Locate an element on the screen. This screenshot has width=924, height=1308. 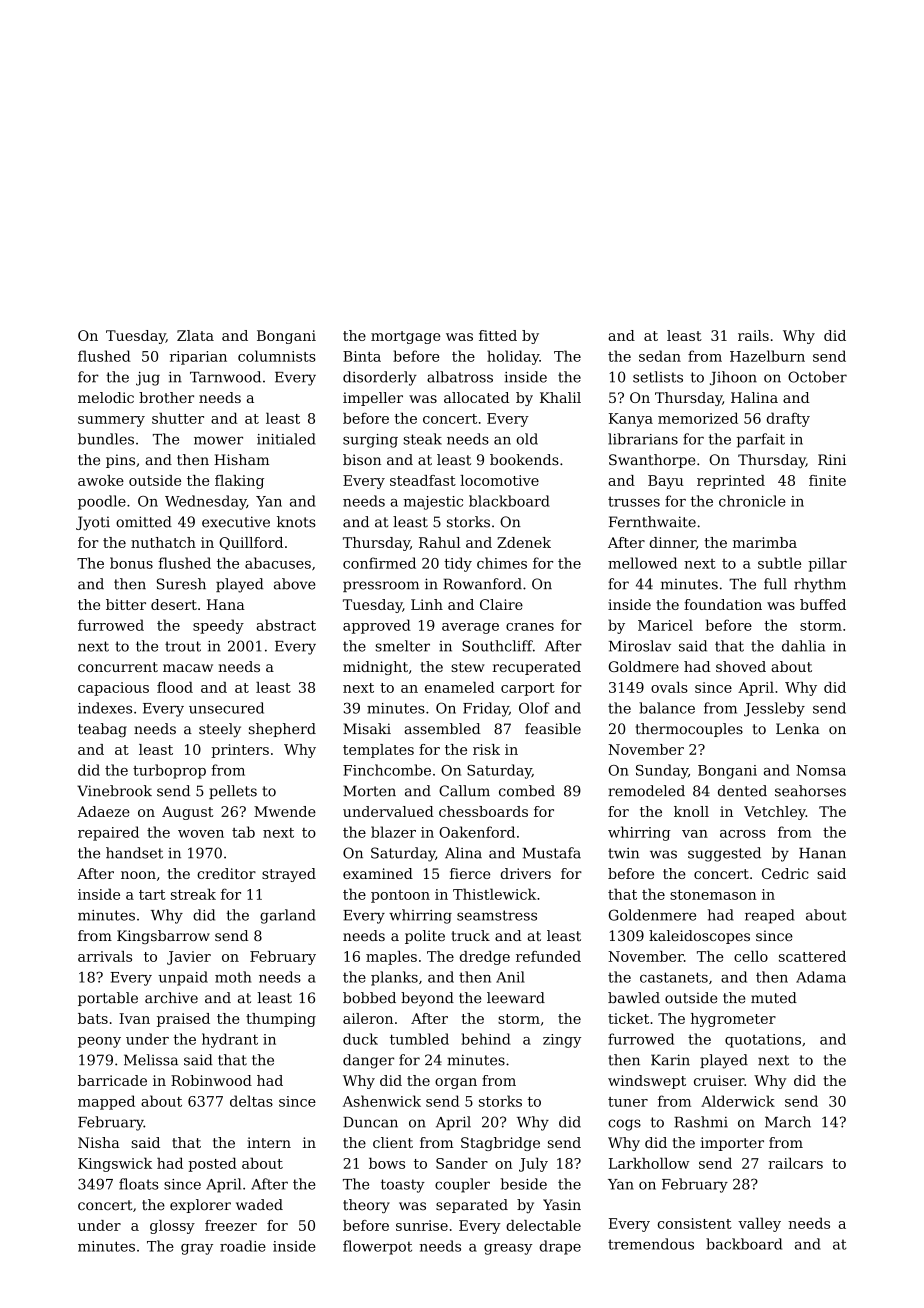
danger is located at coordinates (368, 1061).
